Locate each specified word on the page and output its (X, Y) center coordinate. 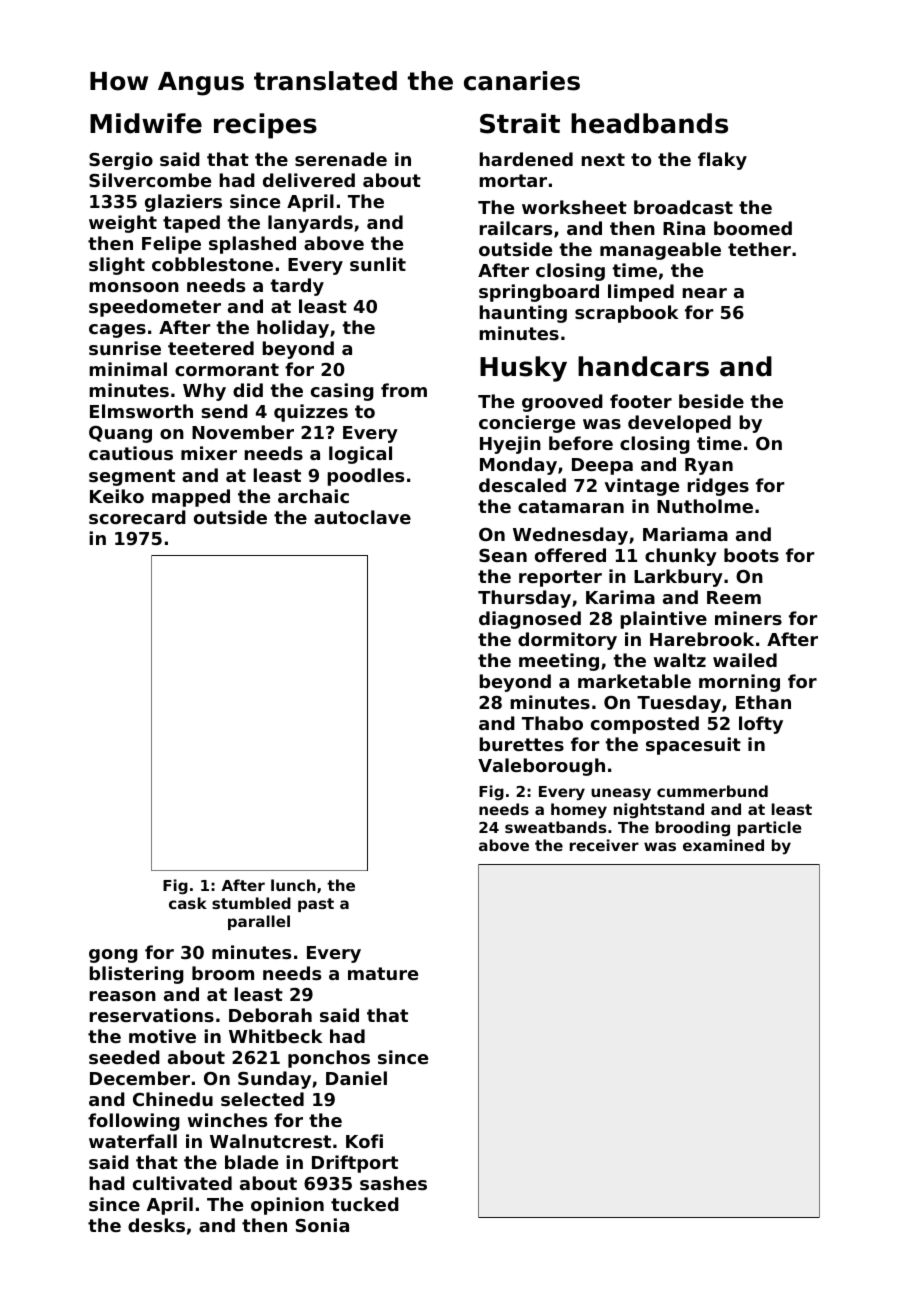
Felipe (171, 245)
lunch (293, 885)
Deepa (602, 466)
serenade (341, 159)
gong (113, 956)
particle (770, 828)
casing (342, 392)
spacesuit (693, 746)
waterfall (133, 1141)
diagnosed (530, 620)
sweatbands (556, 827)
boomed (753, 228)
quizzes (311, 413)
